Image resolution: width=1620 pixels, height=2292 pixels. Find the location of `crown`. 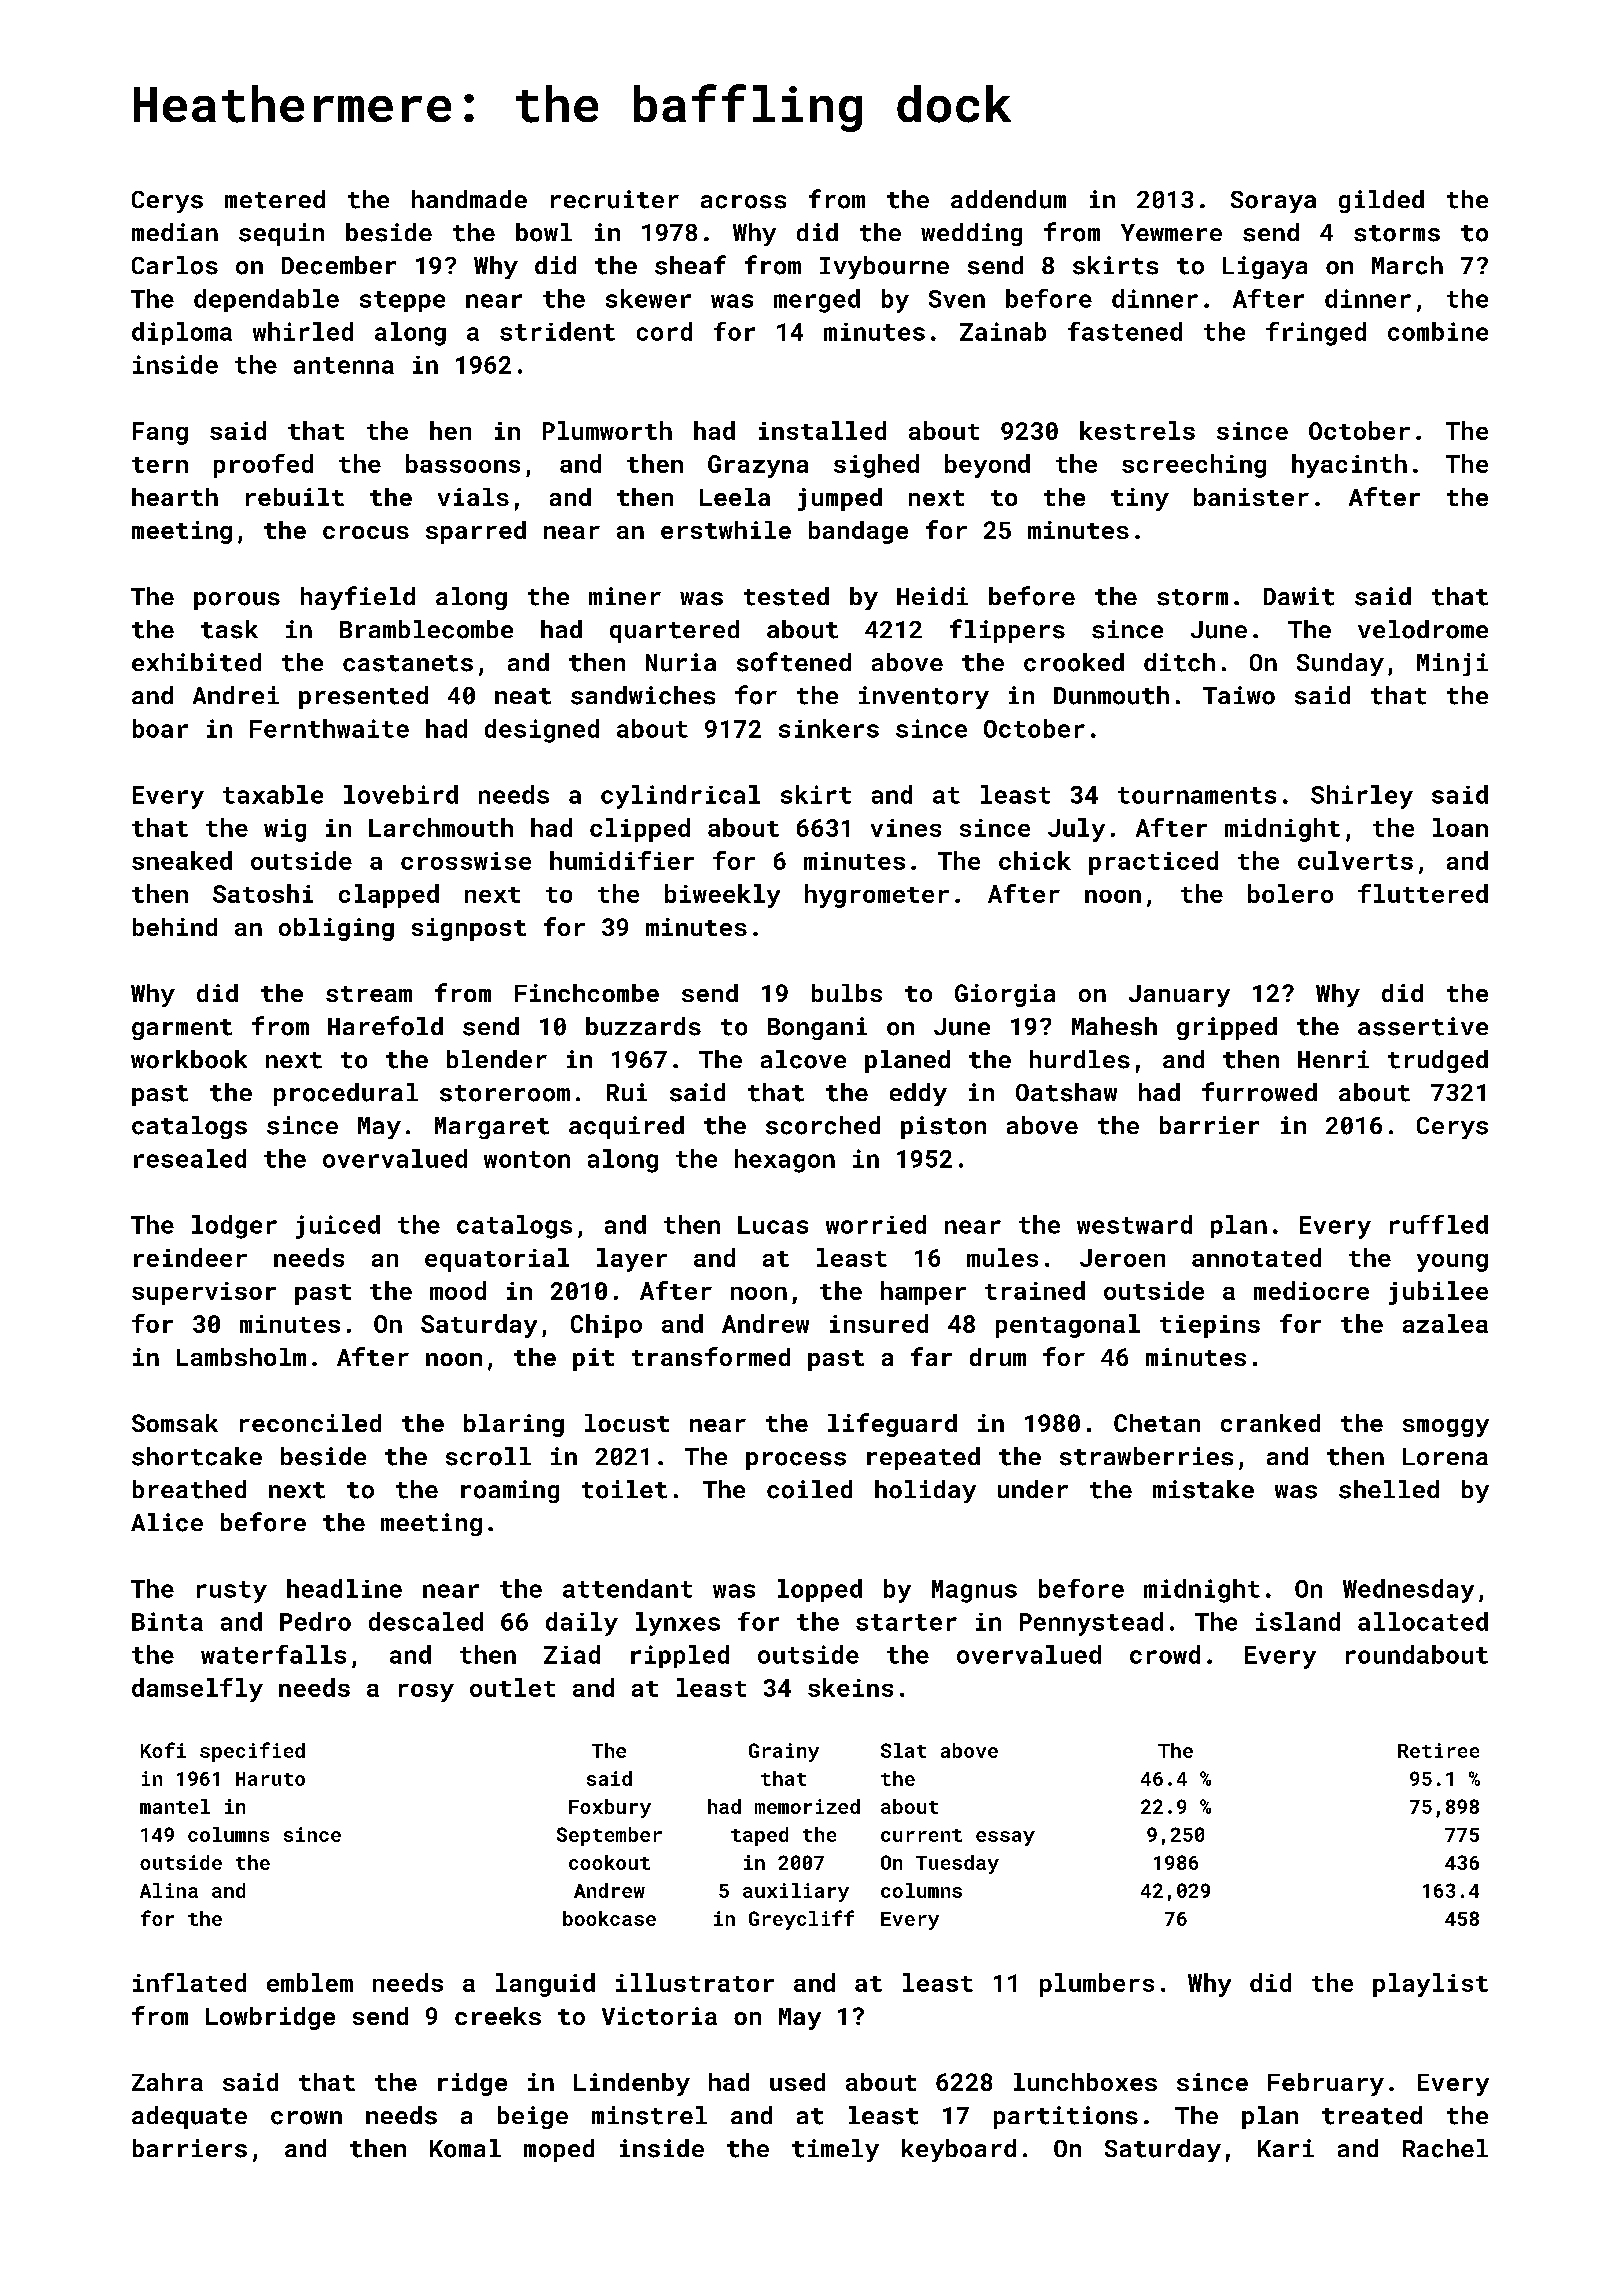

crown is located at coordinates (306, 2118).
